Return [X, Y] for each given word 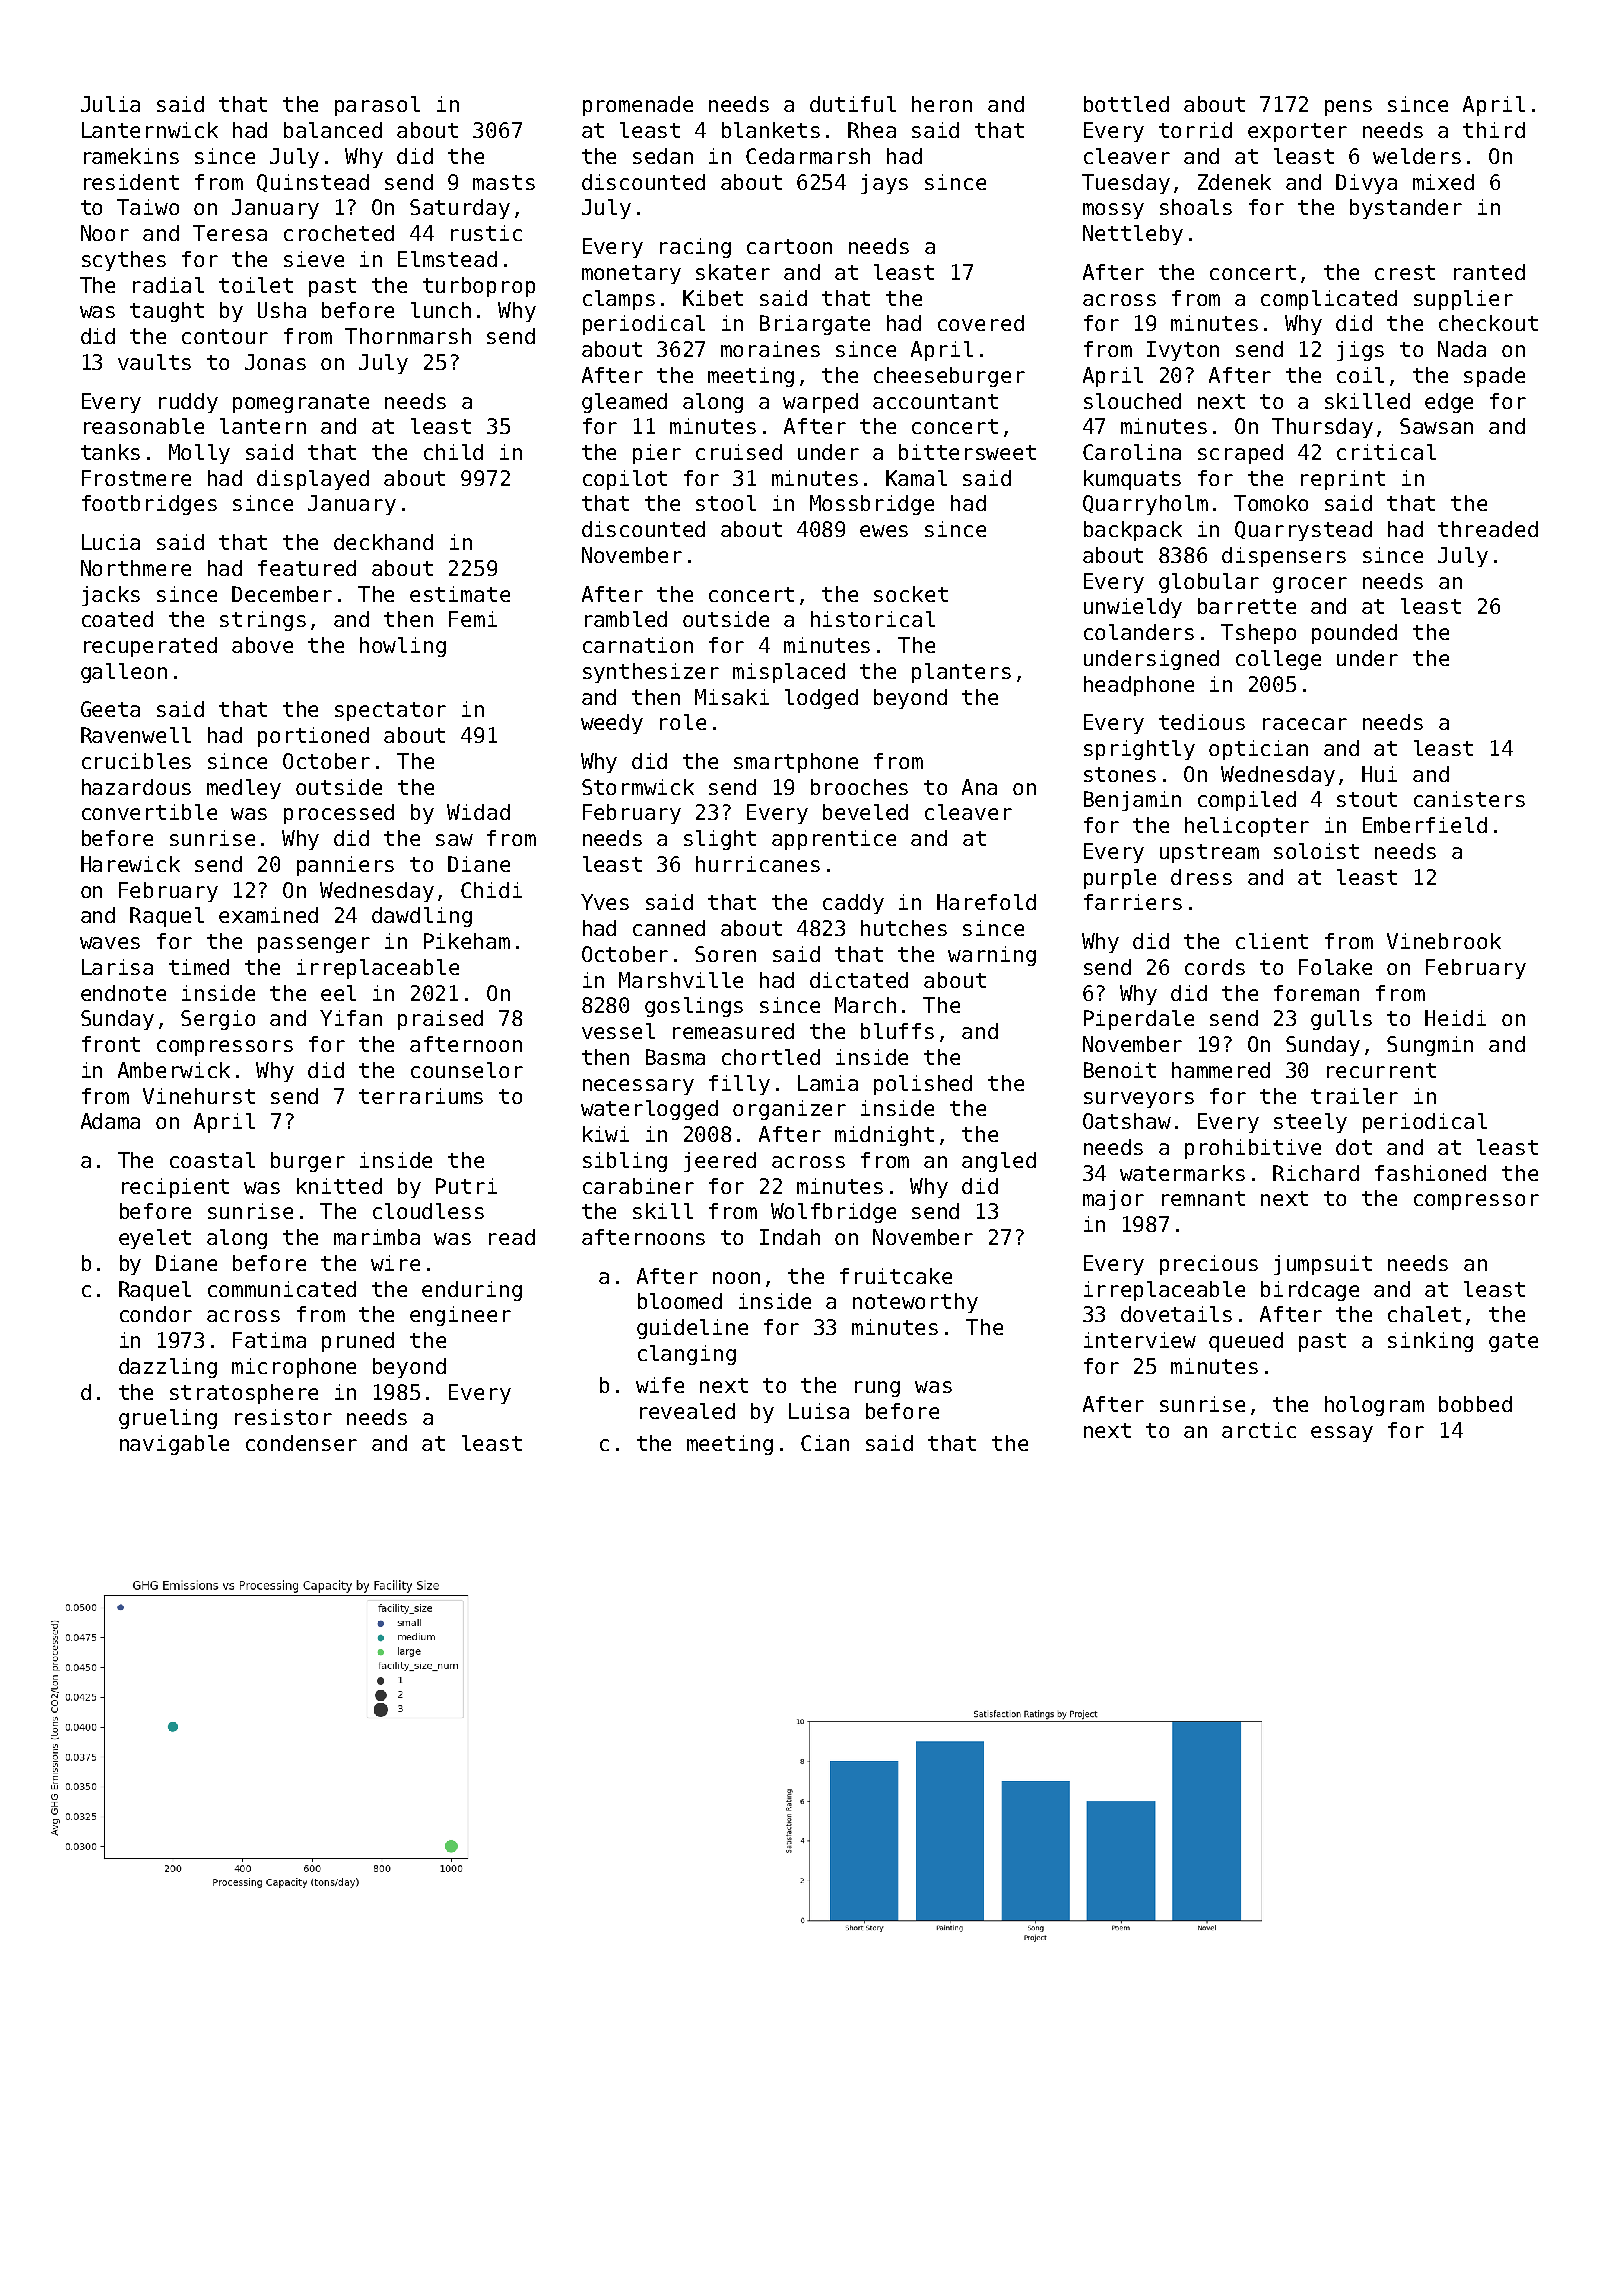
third [1494, 130]
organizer [789, 1110]
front [111, 1044]
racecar [1305, 724]
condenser [301, 1443]
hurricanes [758, 864]
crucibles [136, 761]
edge [1449, 403]
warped [820, 403]
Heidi [1455, 1018]
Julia [110, 104]
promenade [638, 106]
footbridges [149, 505]
